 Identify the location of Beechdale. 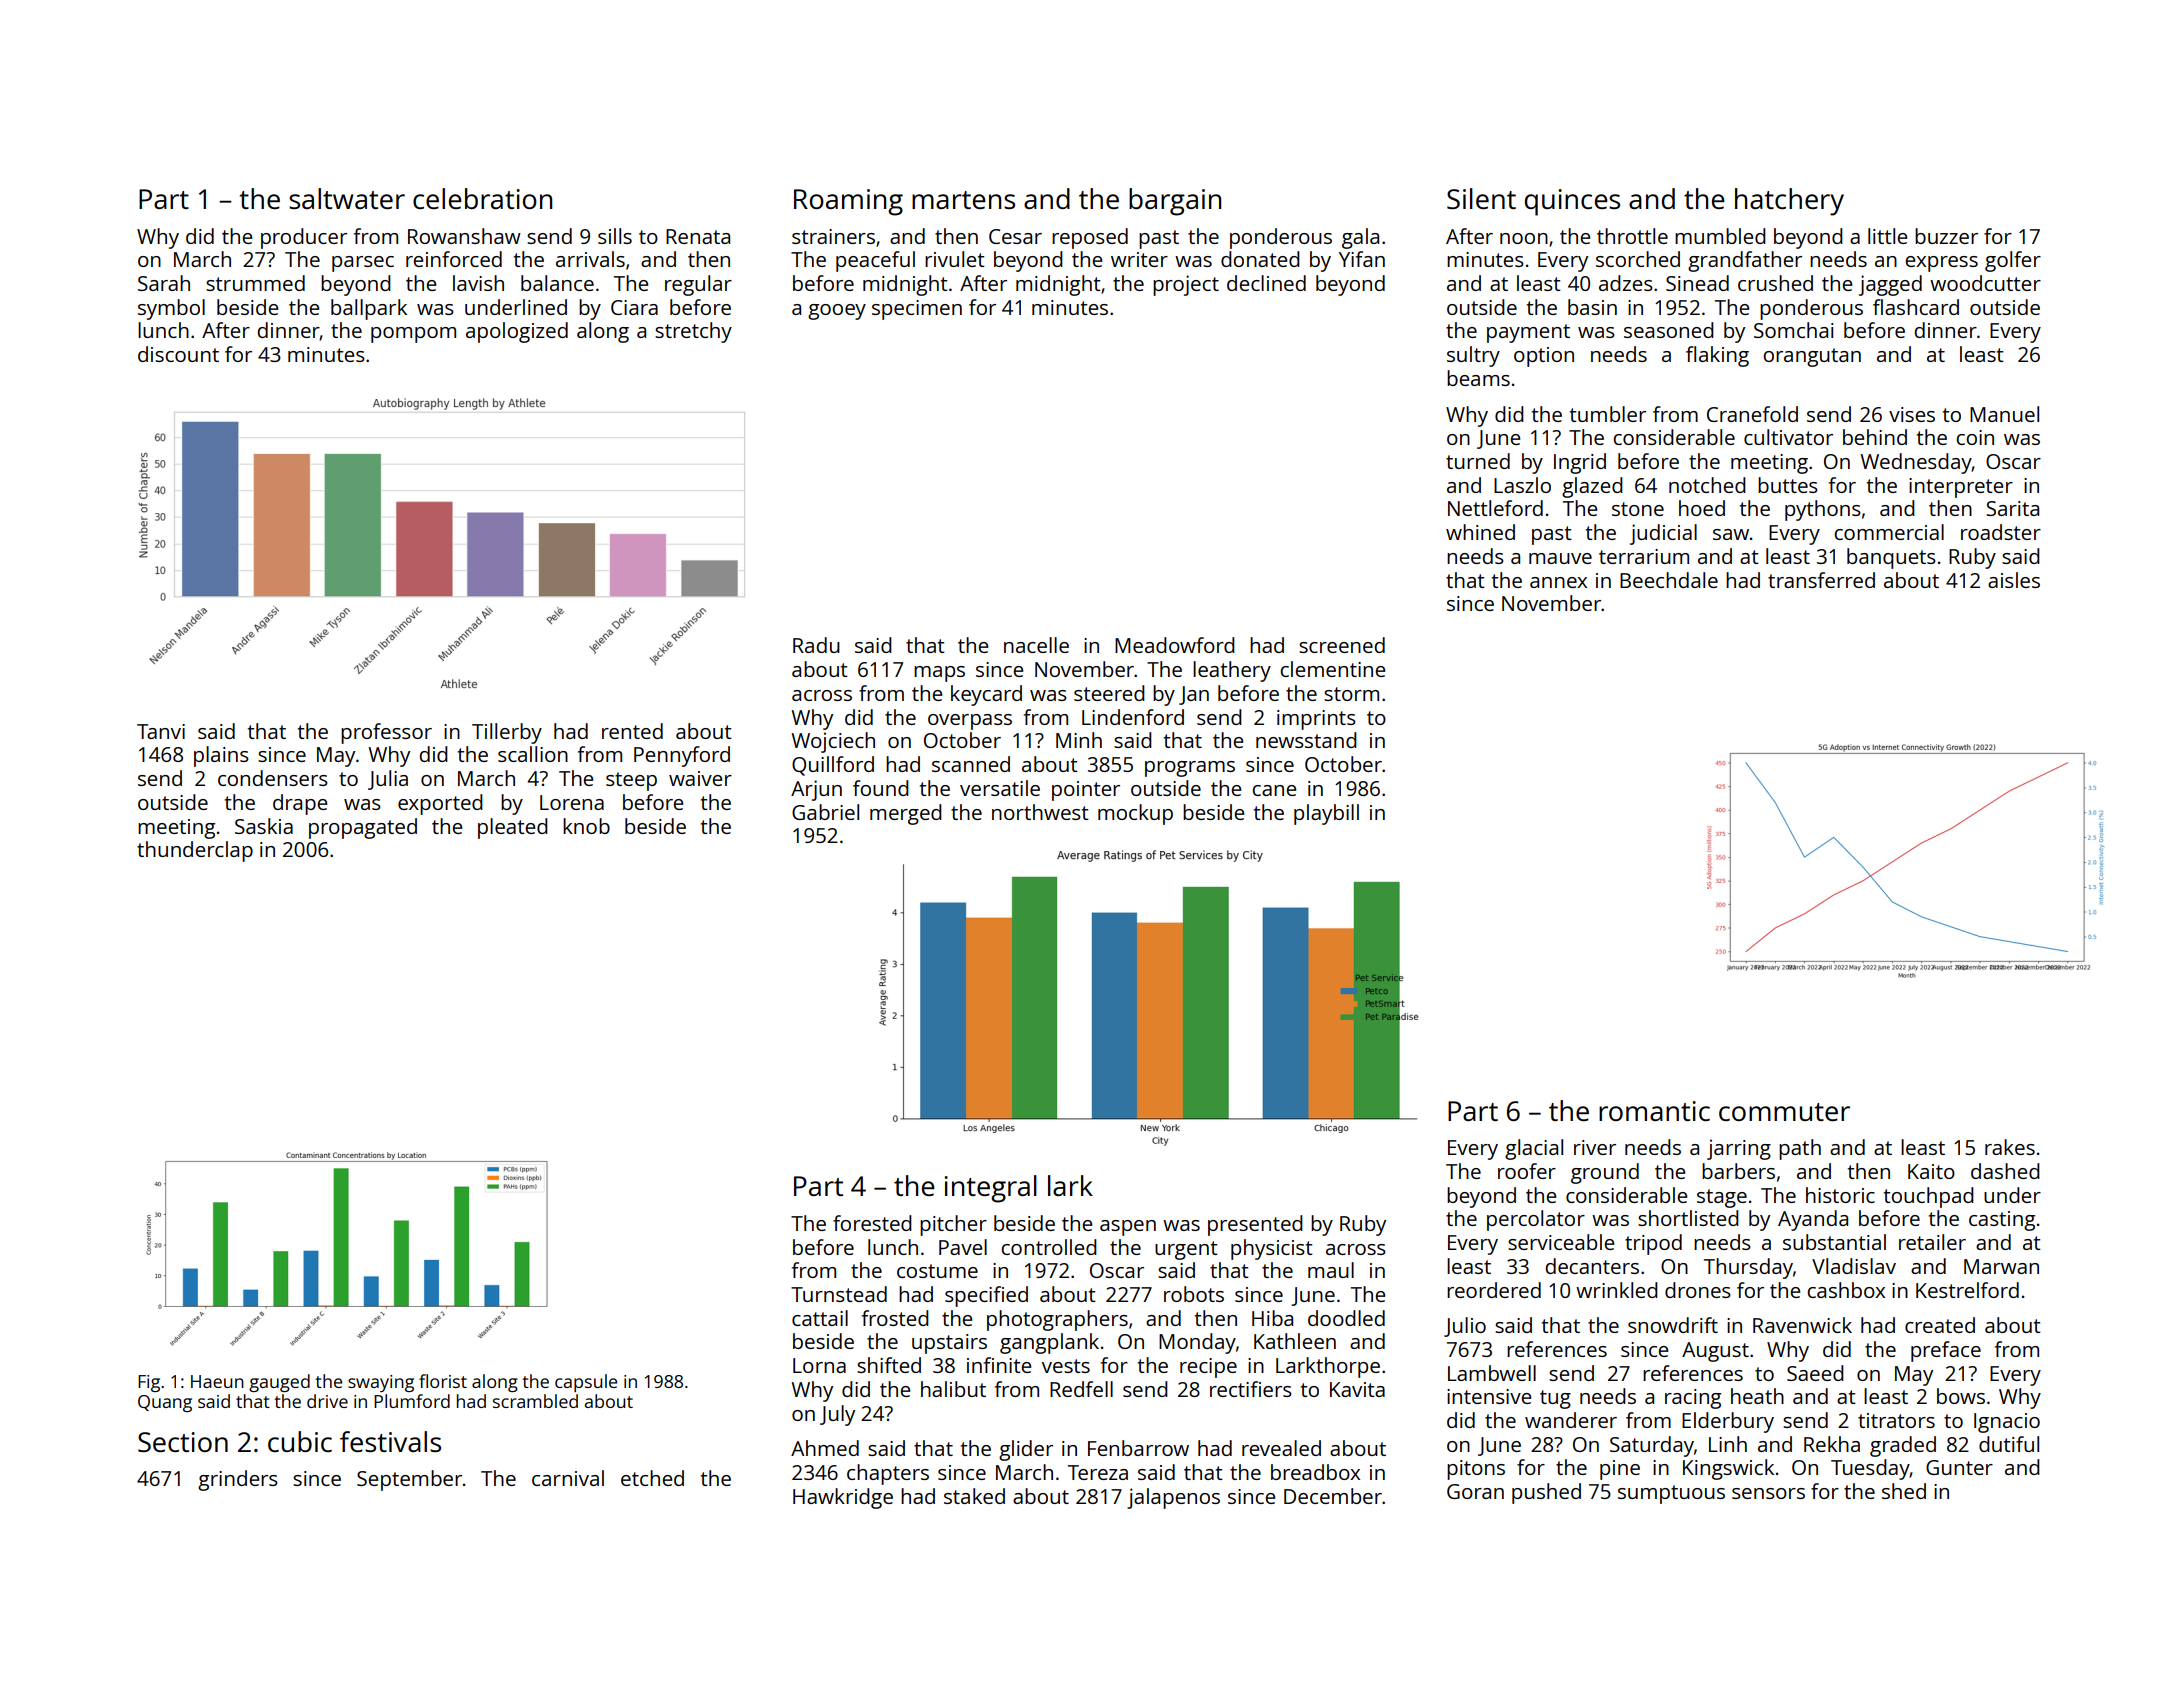
(1669, 580).
